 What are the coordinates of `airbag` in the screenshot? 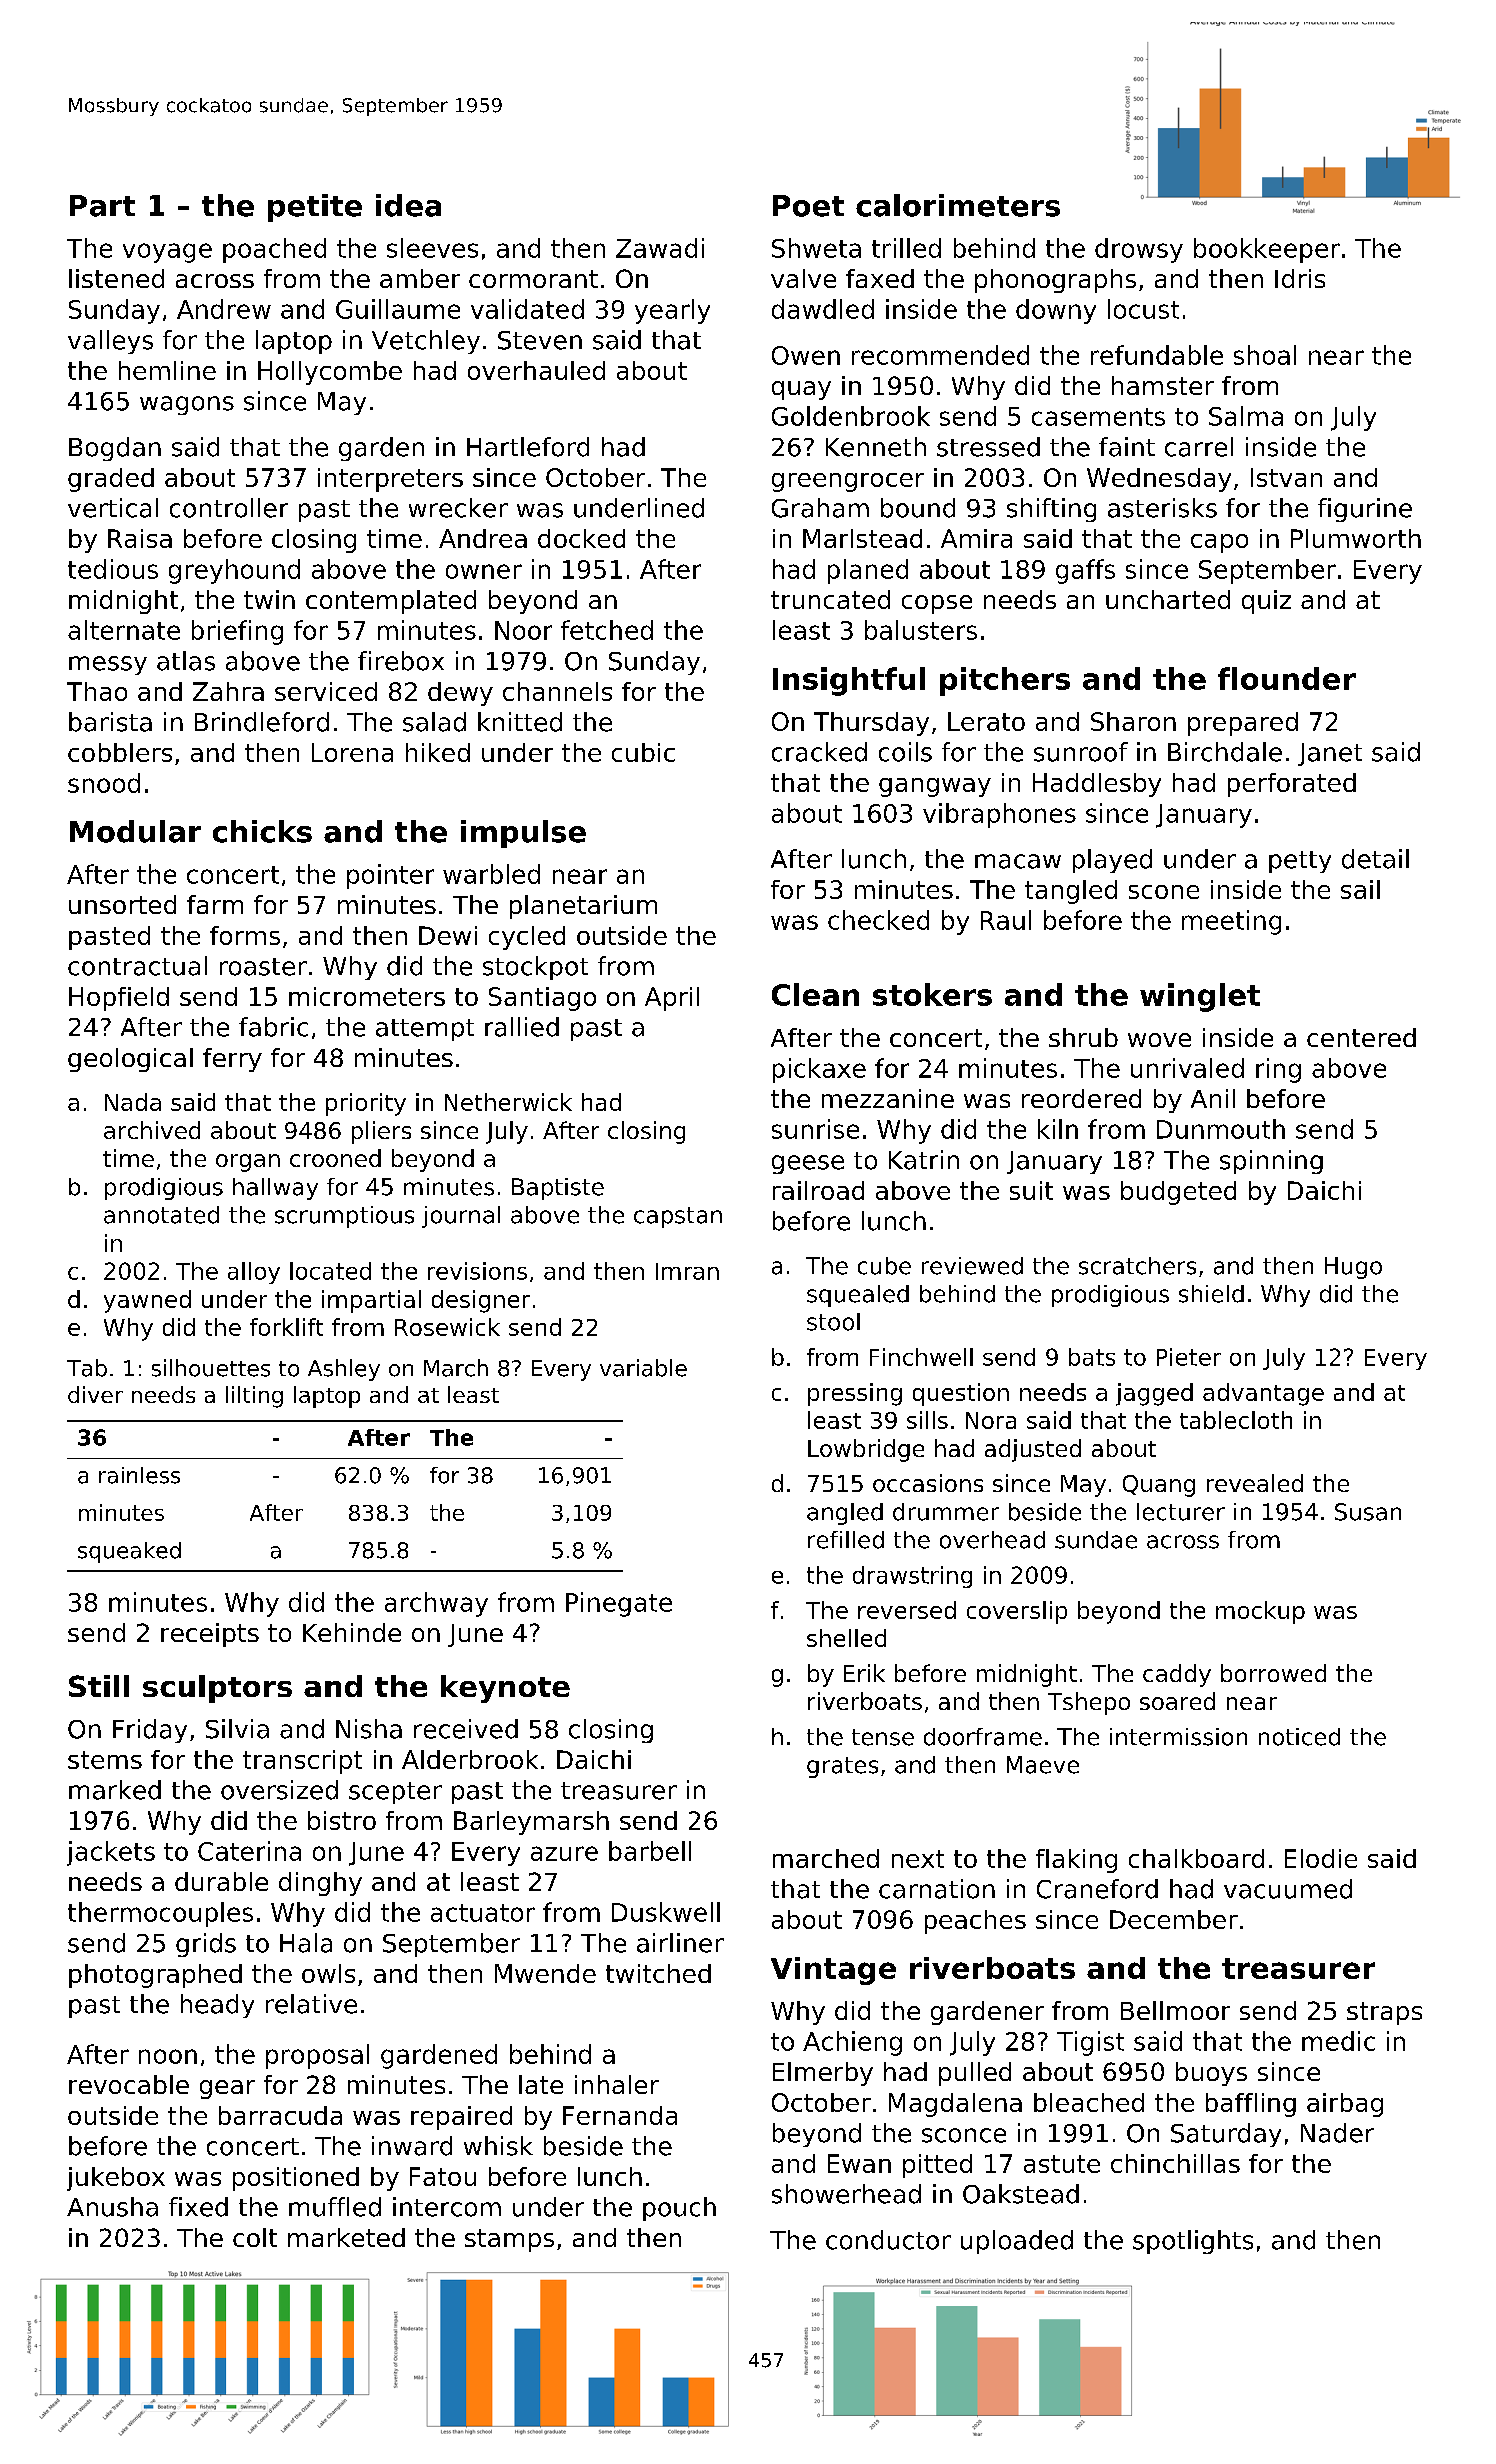 It's located at (1345, 2105).
